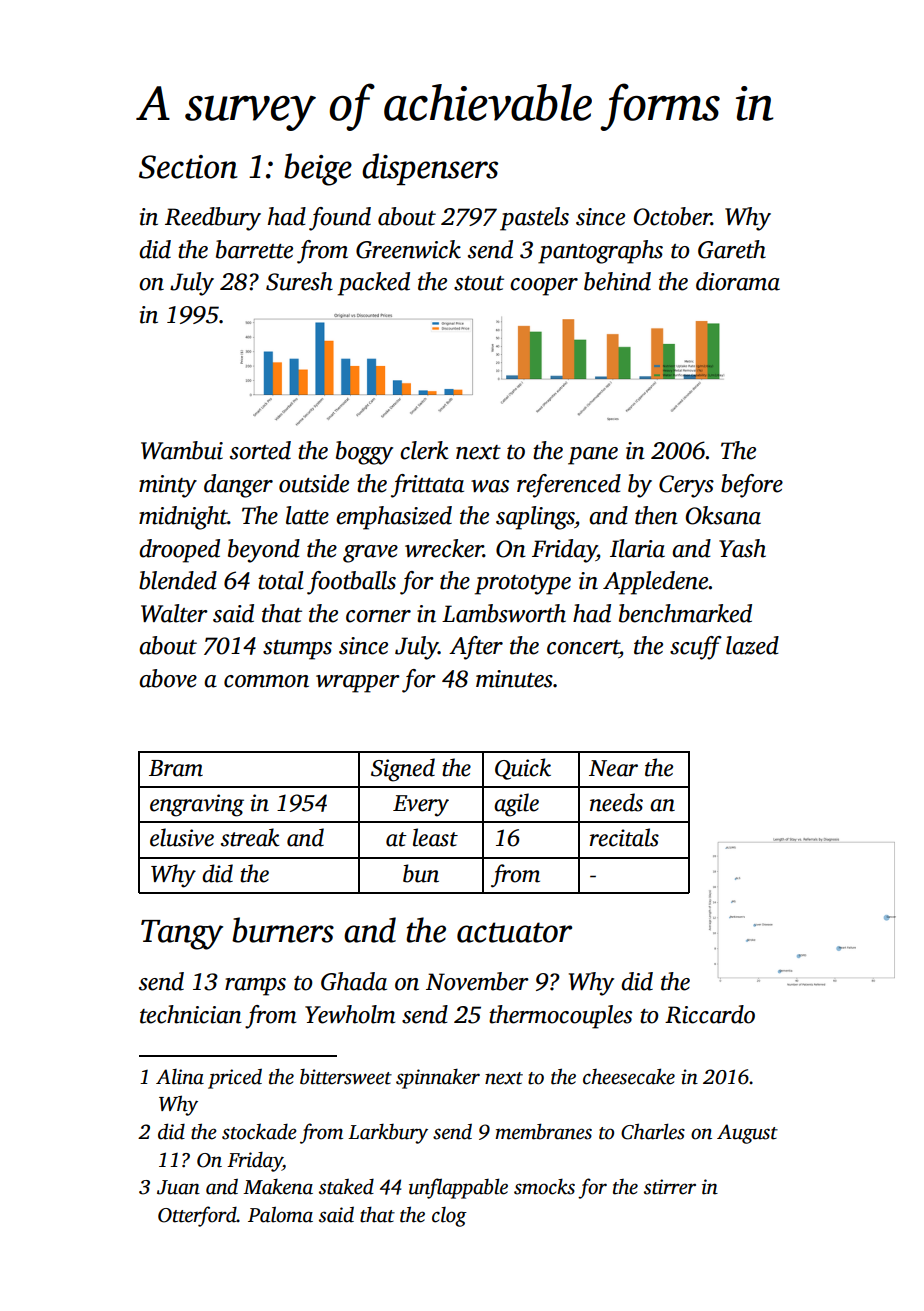 This screenshot has height=1311, width=924. I want to click on stirrer, so click(670, 1187).
